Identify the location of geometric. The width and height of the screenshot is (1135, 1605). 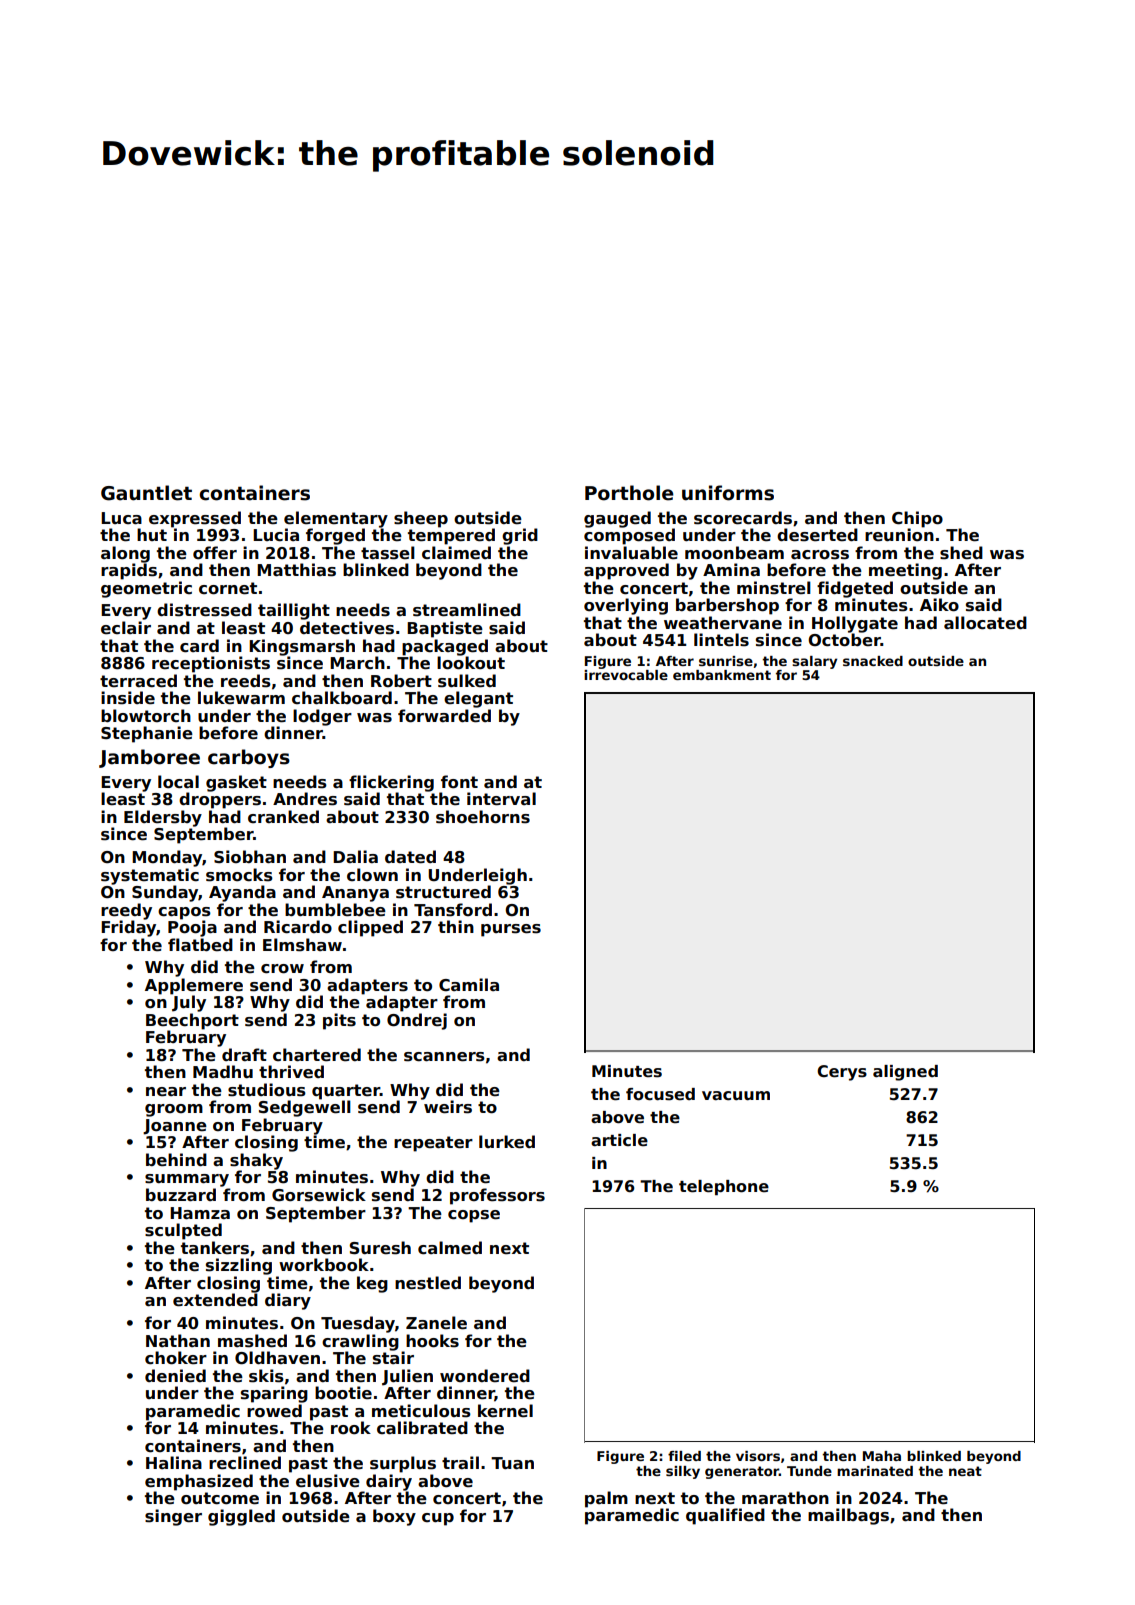
(146, 589).
